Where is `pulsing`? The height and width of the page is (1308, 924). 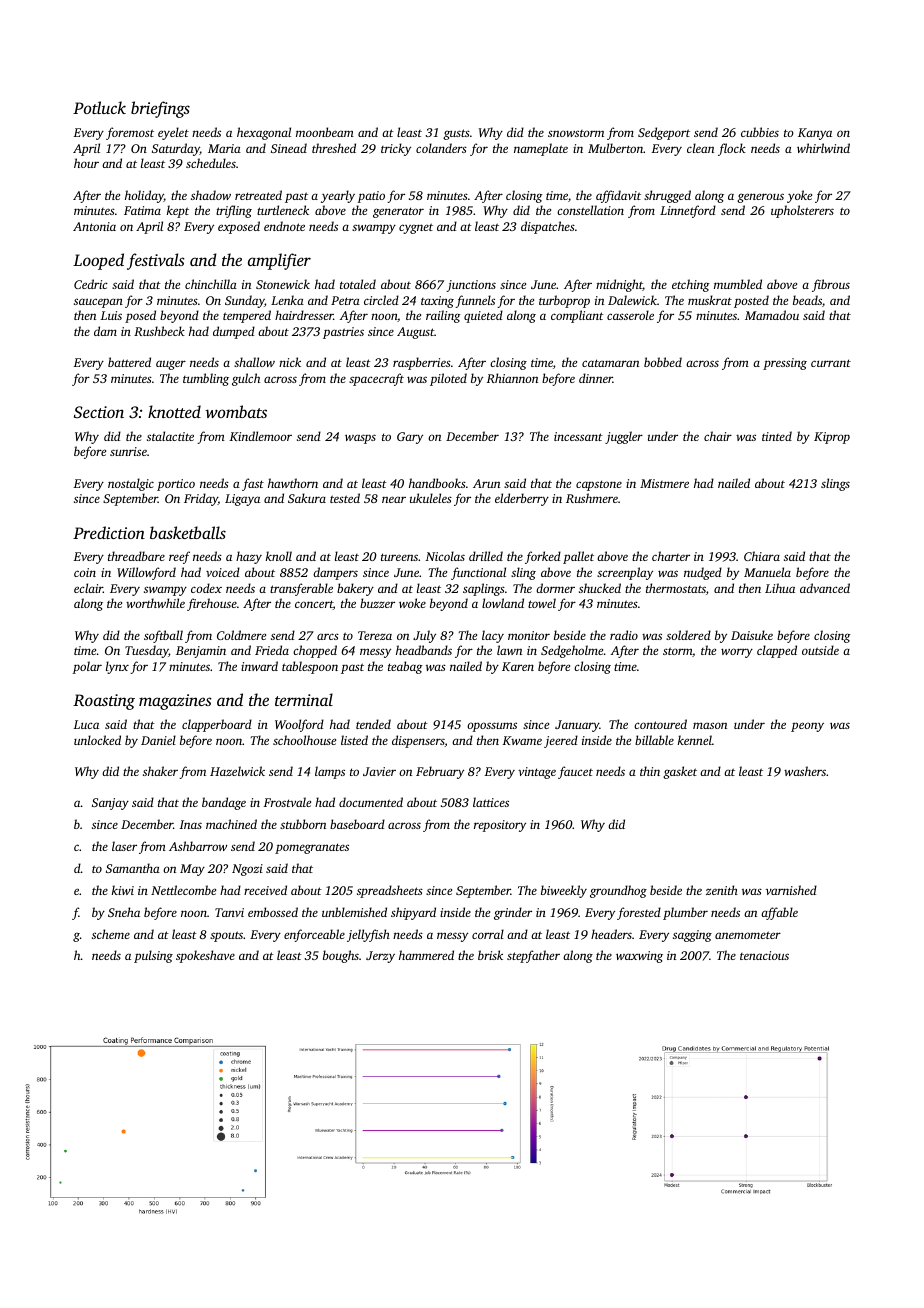
pulsing is located at coordinates (153, 956).
